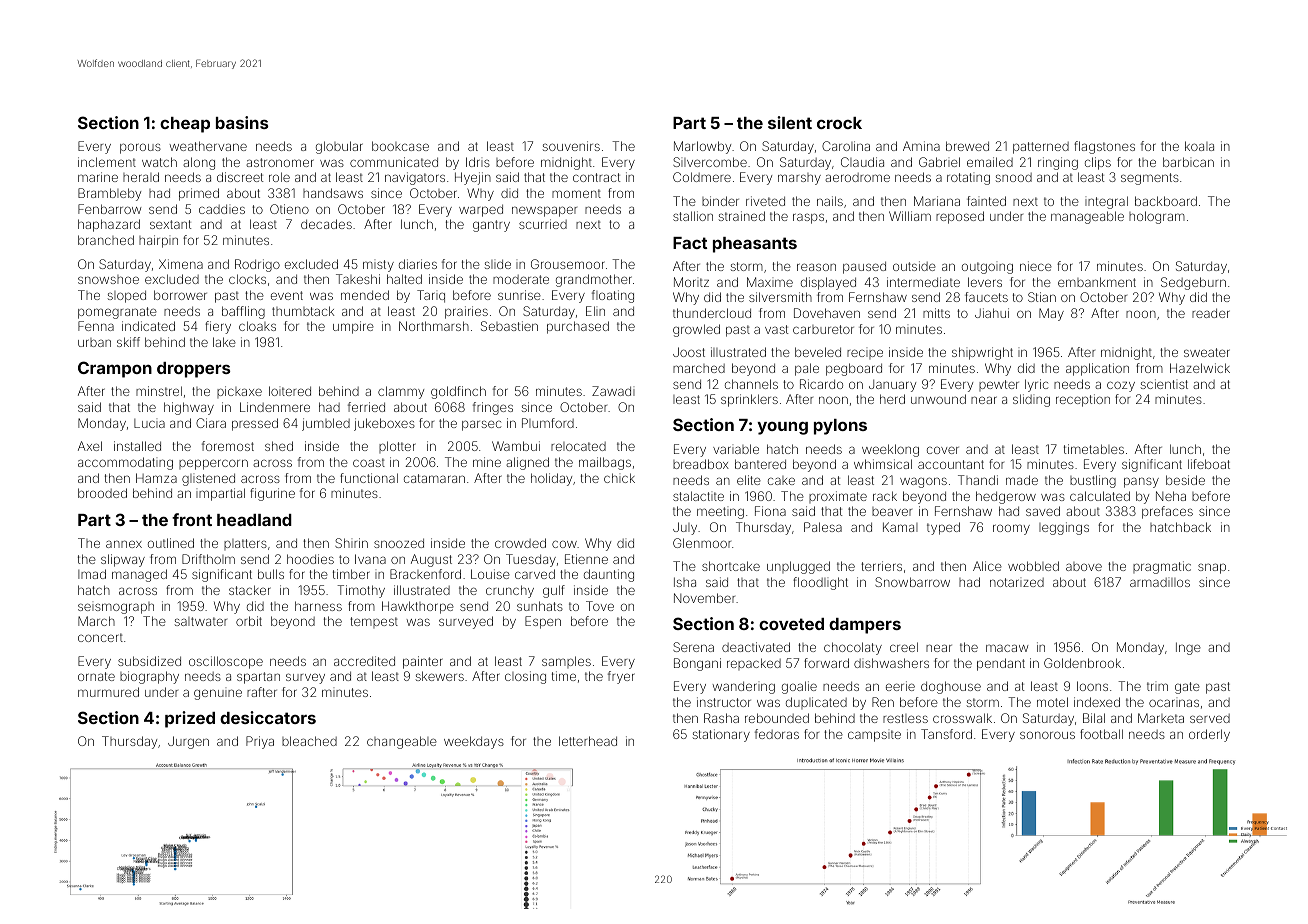  I want to click on figurine, so click(272, 494).
